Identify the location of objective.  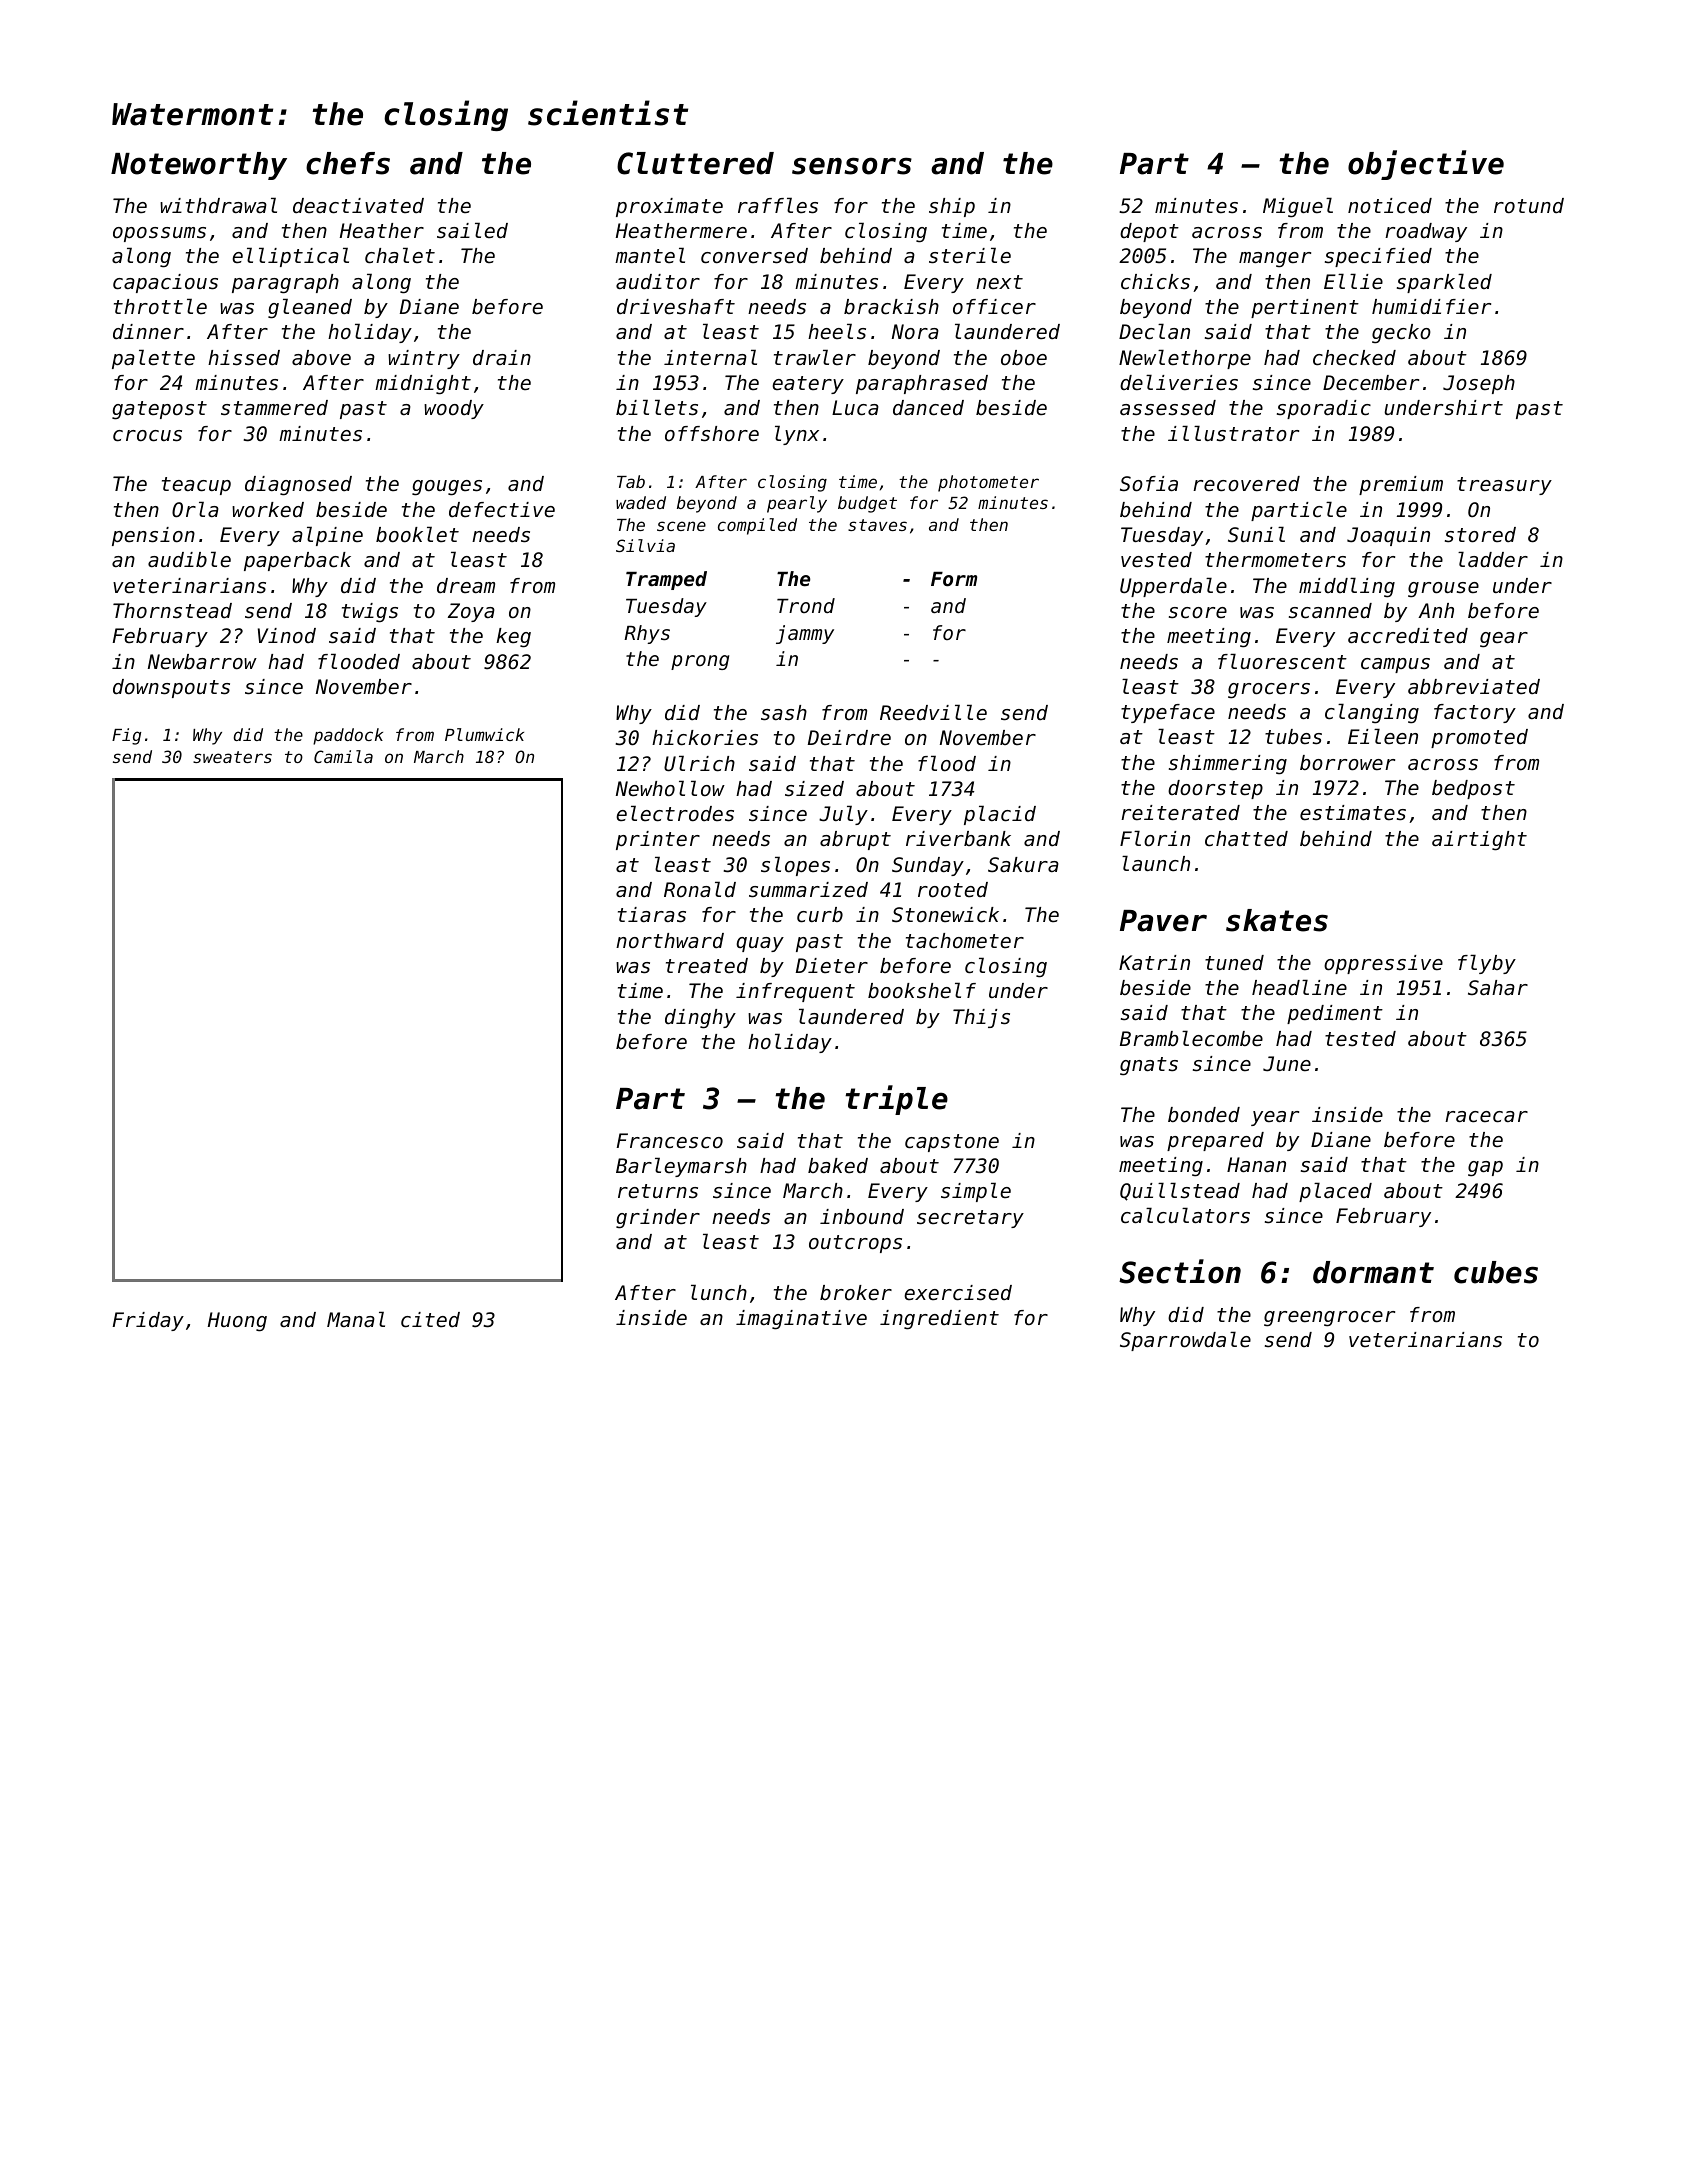
(1426, 165).
